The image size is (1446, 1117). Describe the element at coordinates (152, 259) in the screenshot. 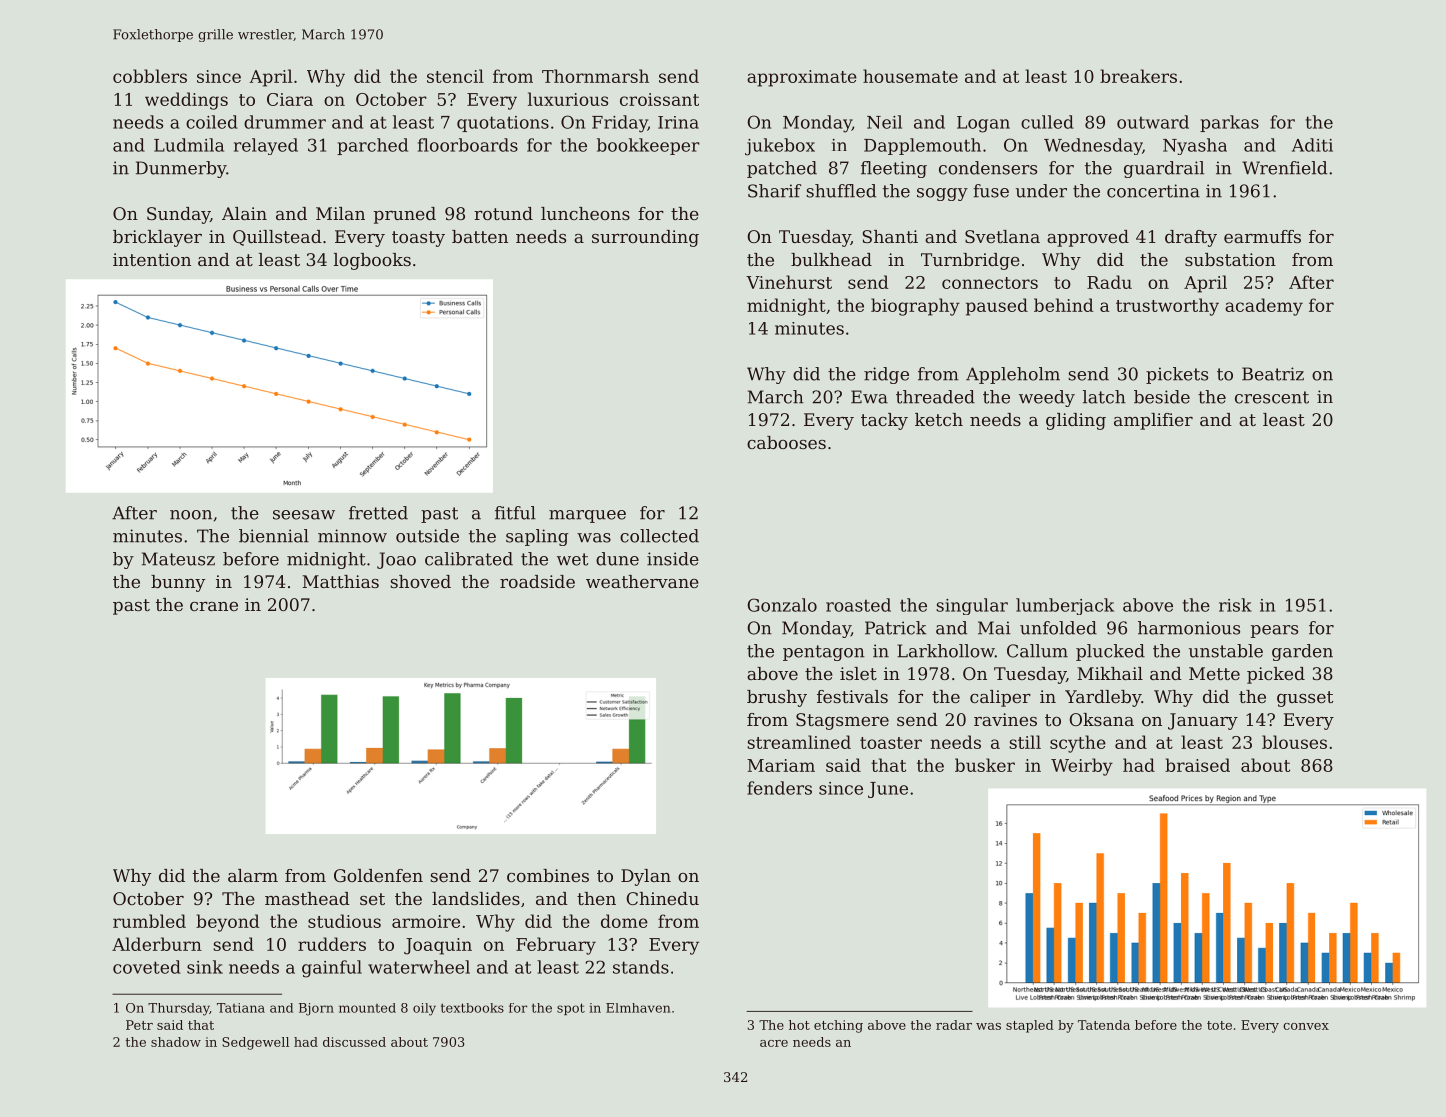

I see `intention` at that location.
